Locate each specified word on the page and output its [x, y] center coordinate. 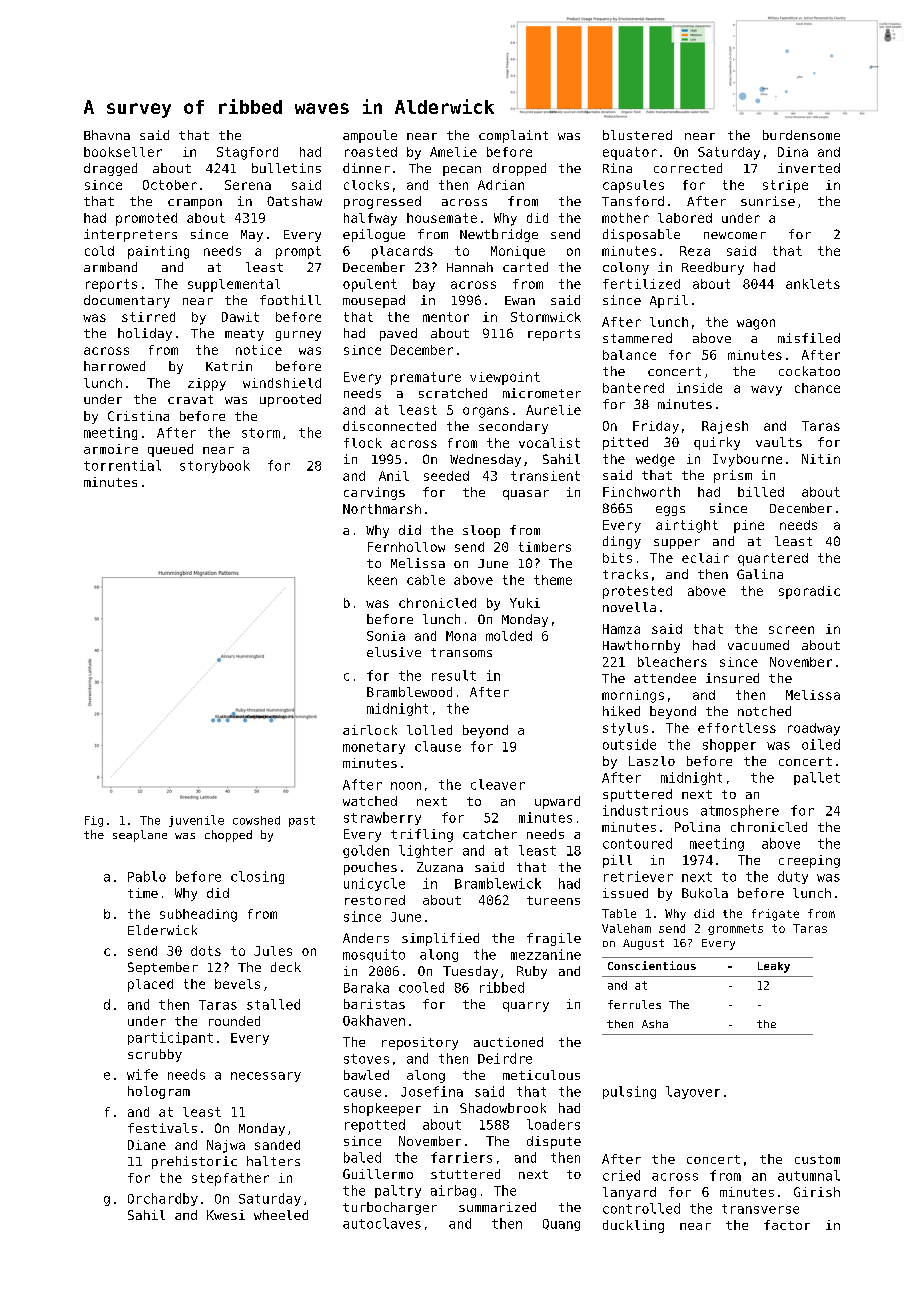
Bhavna [107, 135]
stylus [625, 729]
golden [366, 851]
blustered [637, 135]
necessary [266, 1077]
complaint [513, 136]
